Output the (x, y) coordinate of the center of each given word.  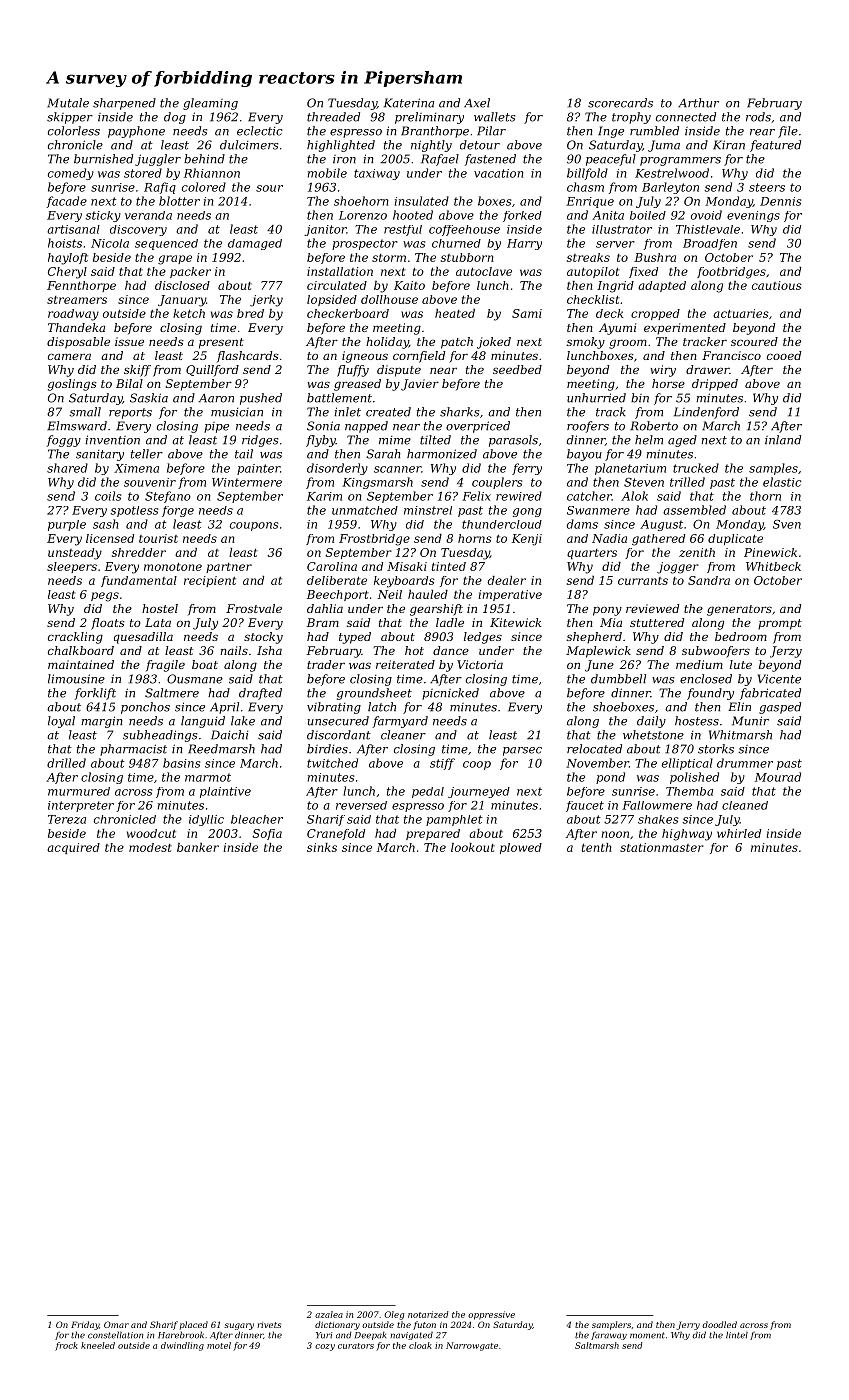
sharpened (124, 104)
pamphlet (454, 820)
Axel (477, 103)
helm (649, 440)
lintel (737, 1335)
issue (129, 341)
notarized (428, 1314)
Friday (85, 1325)
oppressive (491, 1315)
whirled (739, 833)
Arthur (698, 103)
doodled (719, 1324)
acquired (73, 848)
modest (150, 847)
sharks (459, 412)
